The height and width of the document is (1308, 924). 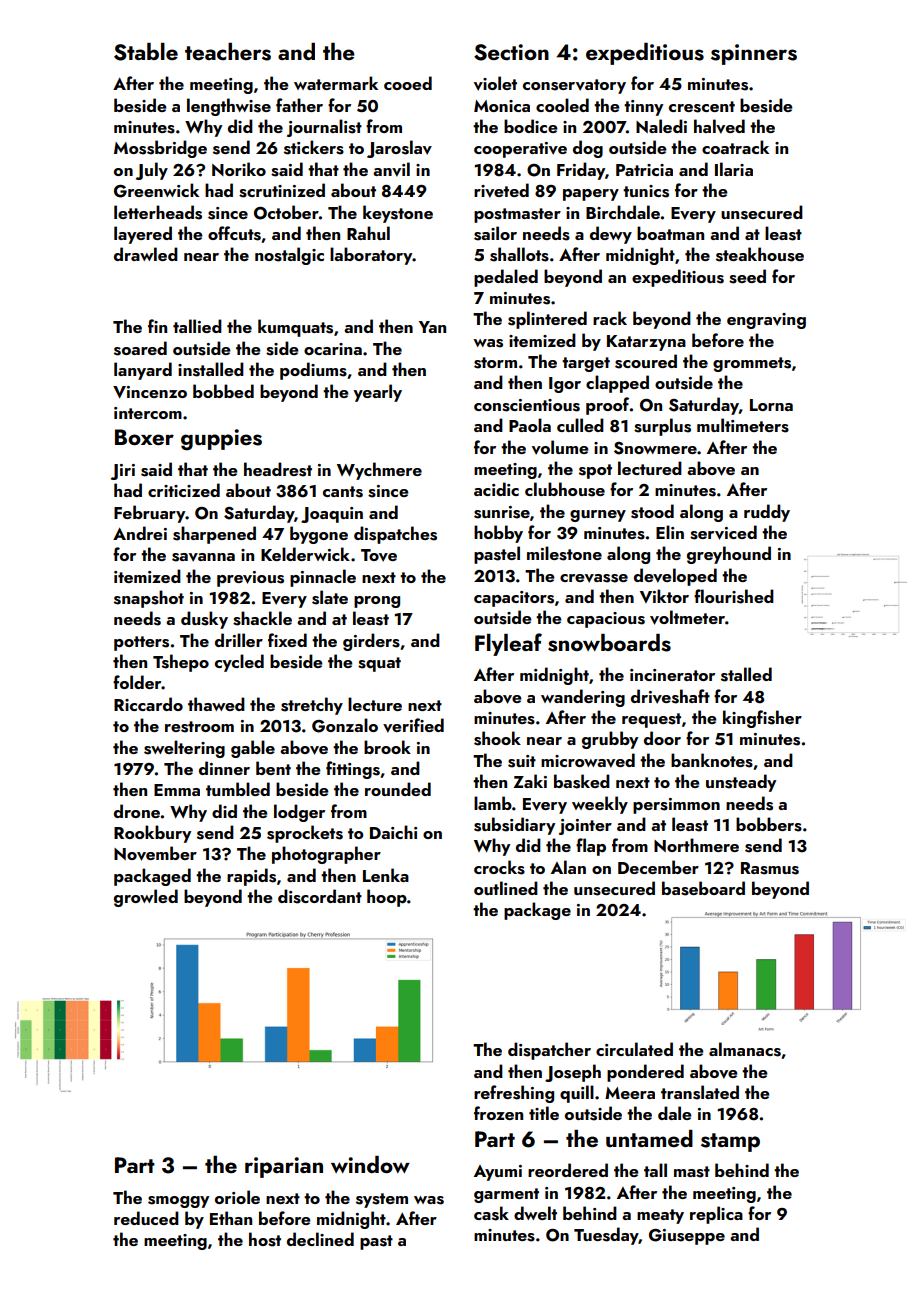 What do you see at coordinates (408, 83) in the document?
I see `cooed` at bounding box center [408, 83].
